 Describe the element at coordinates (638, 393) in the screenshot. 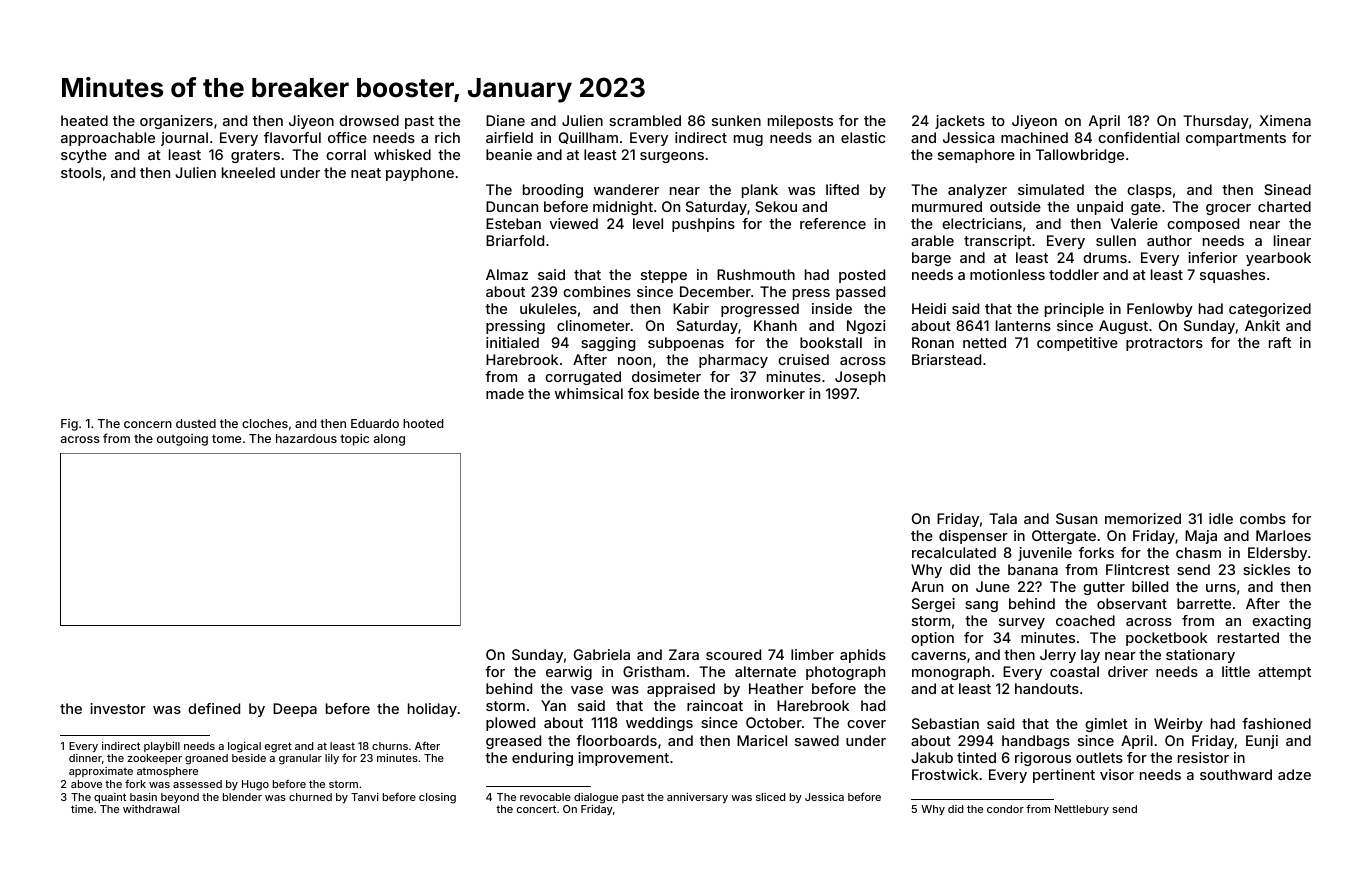

I see `fox` at that location.
